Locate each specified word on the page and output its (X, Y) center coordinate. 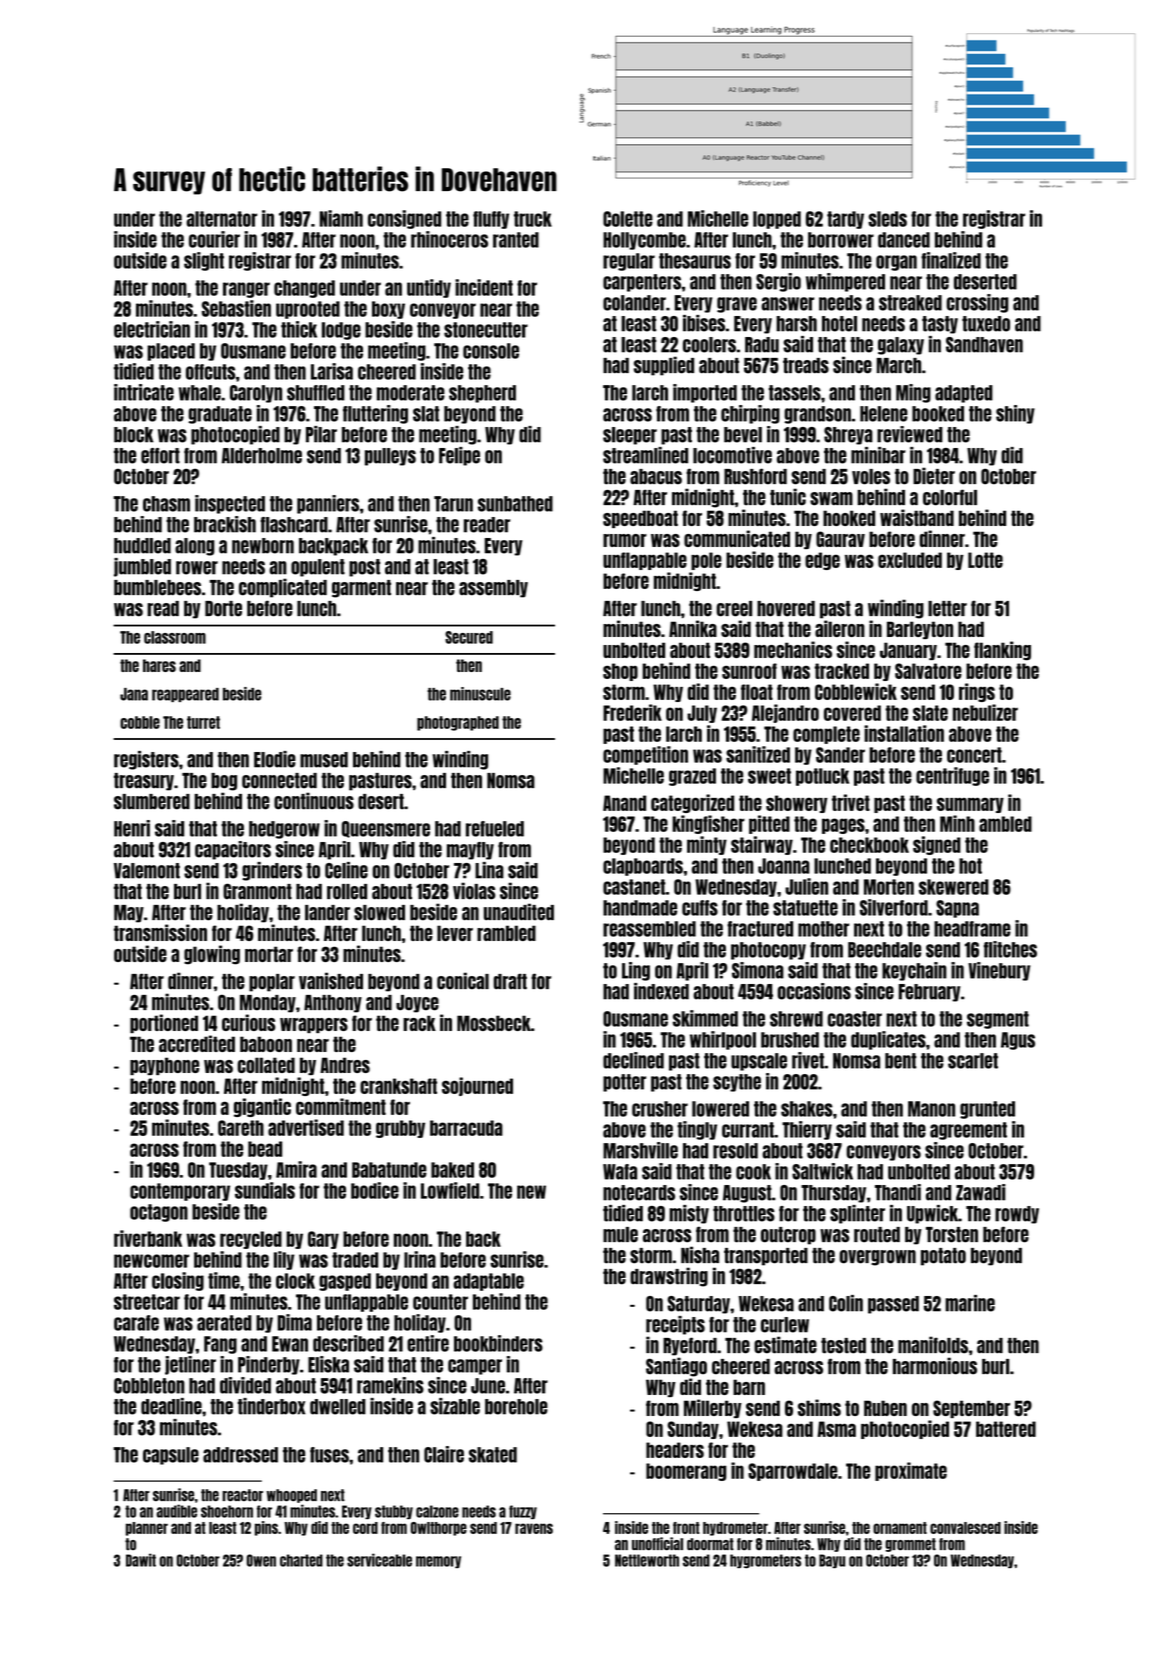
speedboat (640, 519)
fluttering (375, 414)
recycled (251, 1240)
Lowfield (450, 1190)
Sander (840, 755)
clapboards (643, 867)
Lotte (985, 560)
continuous (314, 801)
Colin (846, 1303)
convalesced (965, 1528)
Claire (444, 1454)
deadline (171, 1406)
